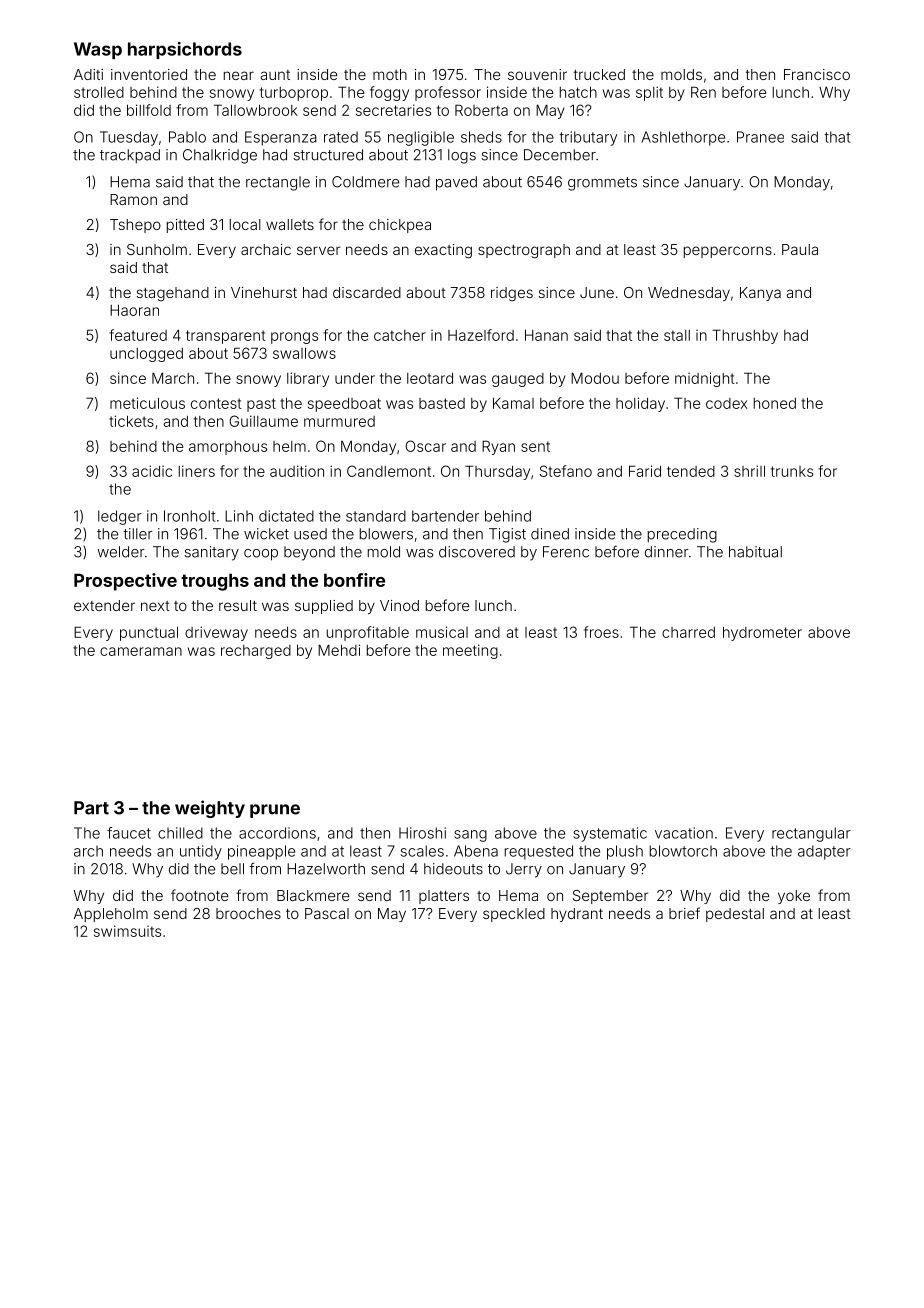  What do you see at coordinates (131, 421) in the page?
I see `tickets` at bounding box center [131, 421].
